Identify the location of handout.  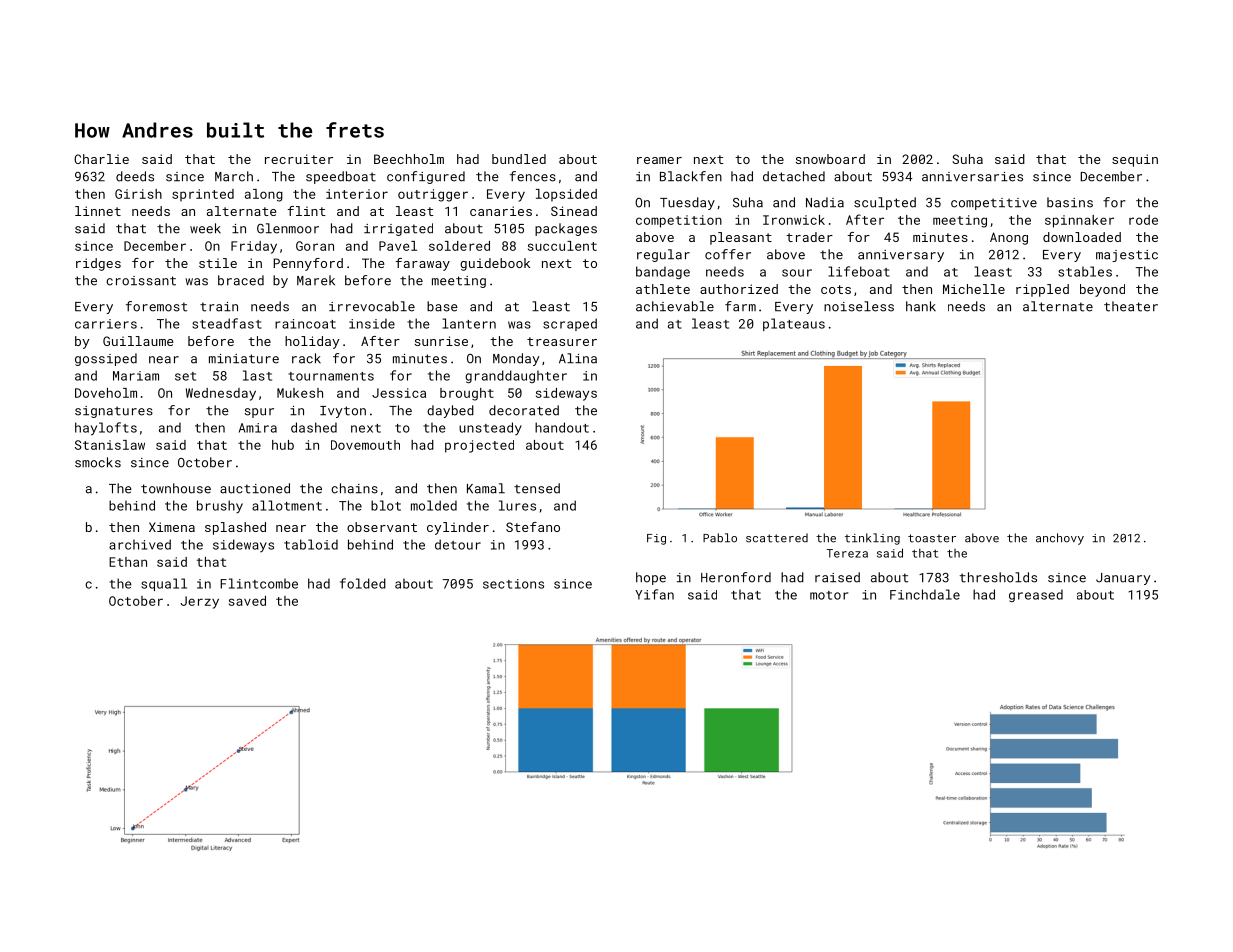
(562, 427).
